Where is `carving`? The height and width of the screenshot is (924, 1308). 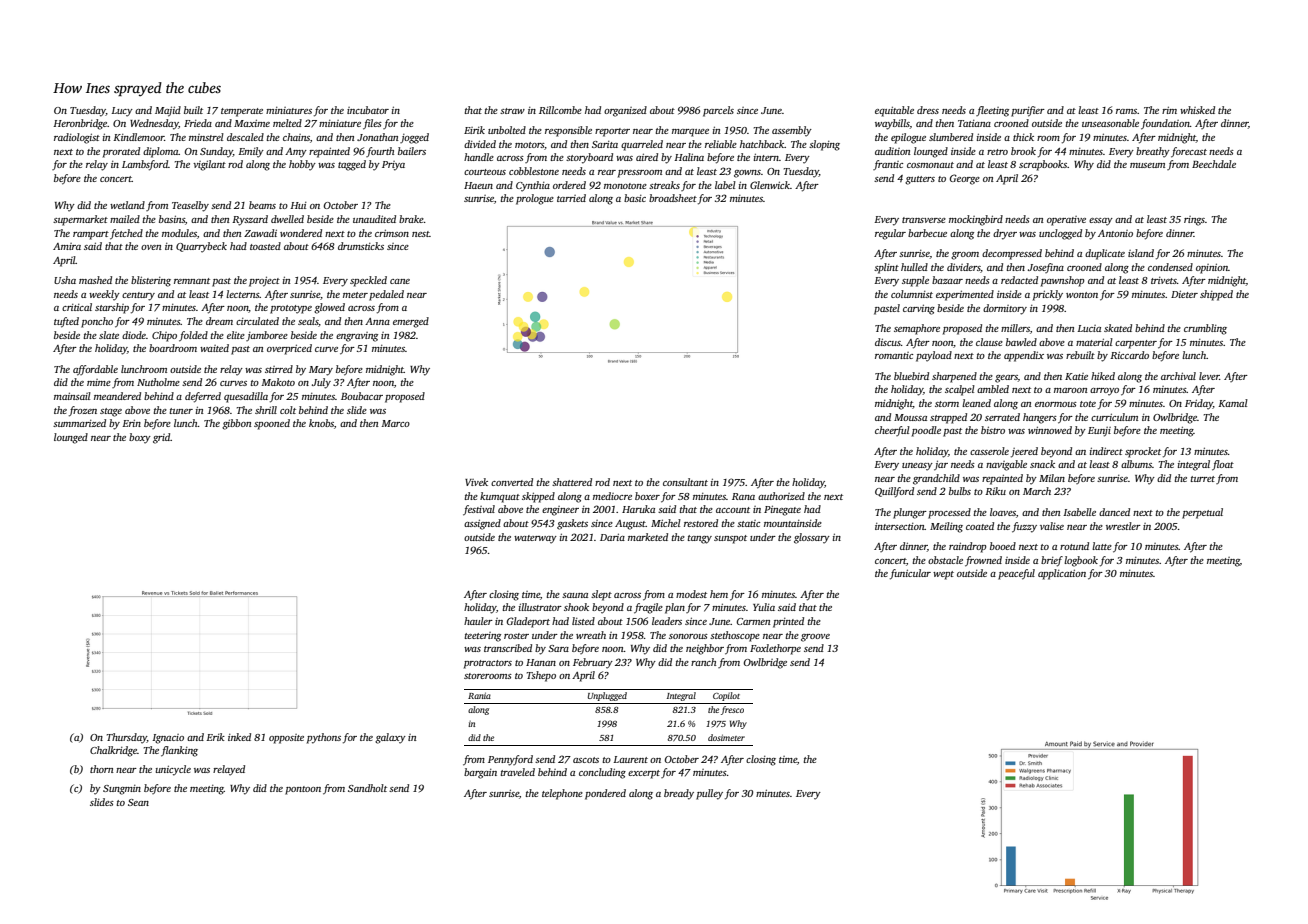
carving is located at coordinates (919, 309).
